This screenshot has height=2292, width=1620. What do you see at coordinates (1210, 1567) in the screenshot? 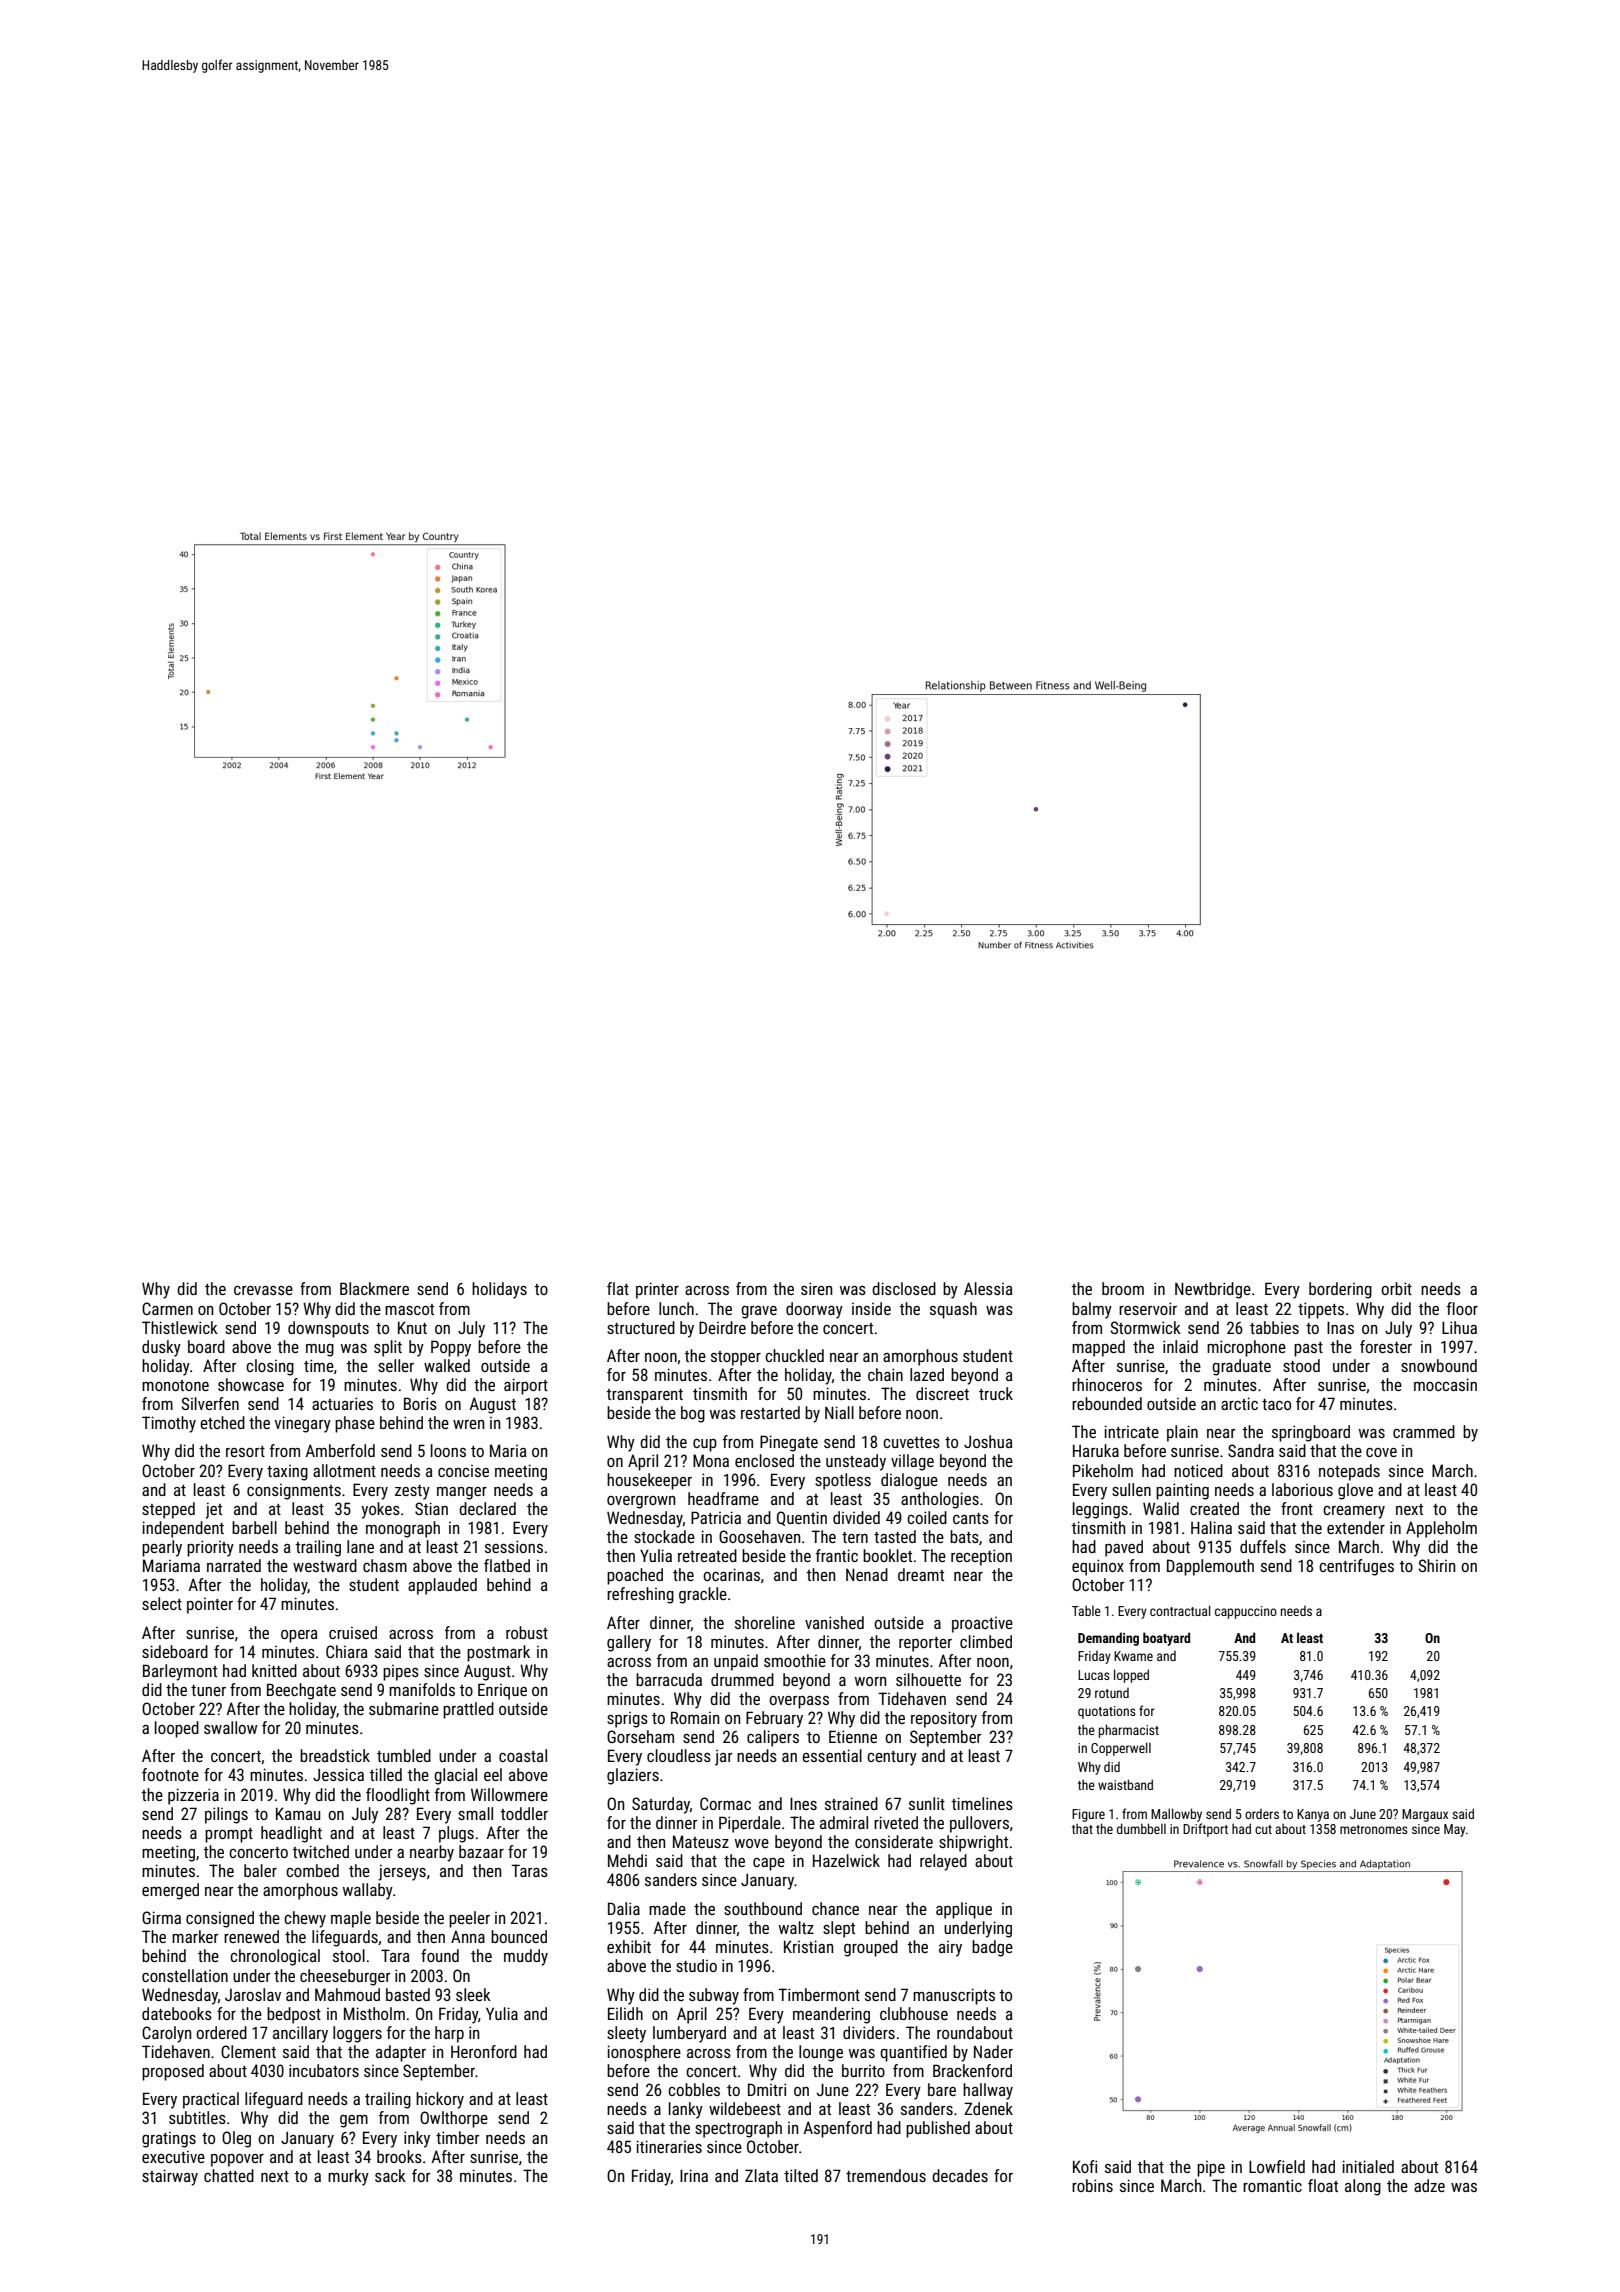
I see `Dapplemouth` at bounding box center [1210, 1567].
